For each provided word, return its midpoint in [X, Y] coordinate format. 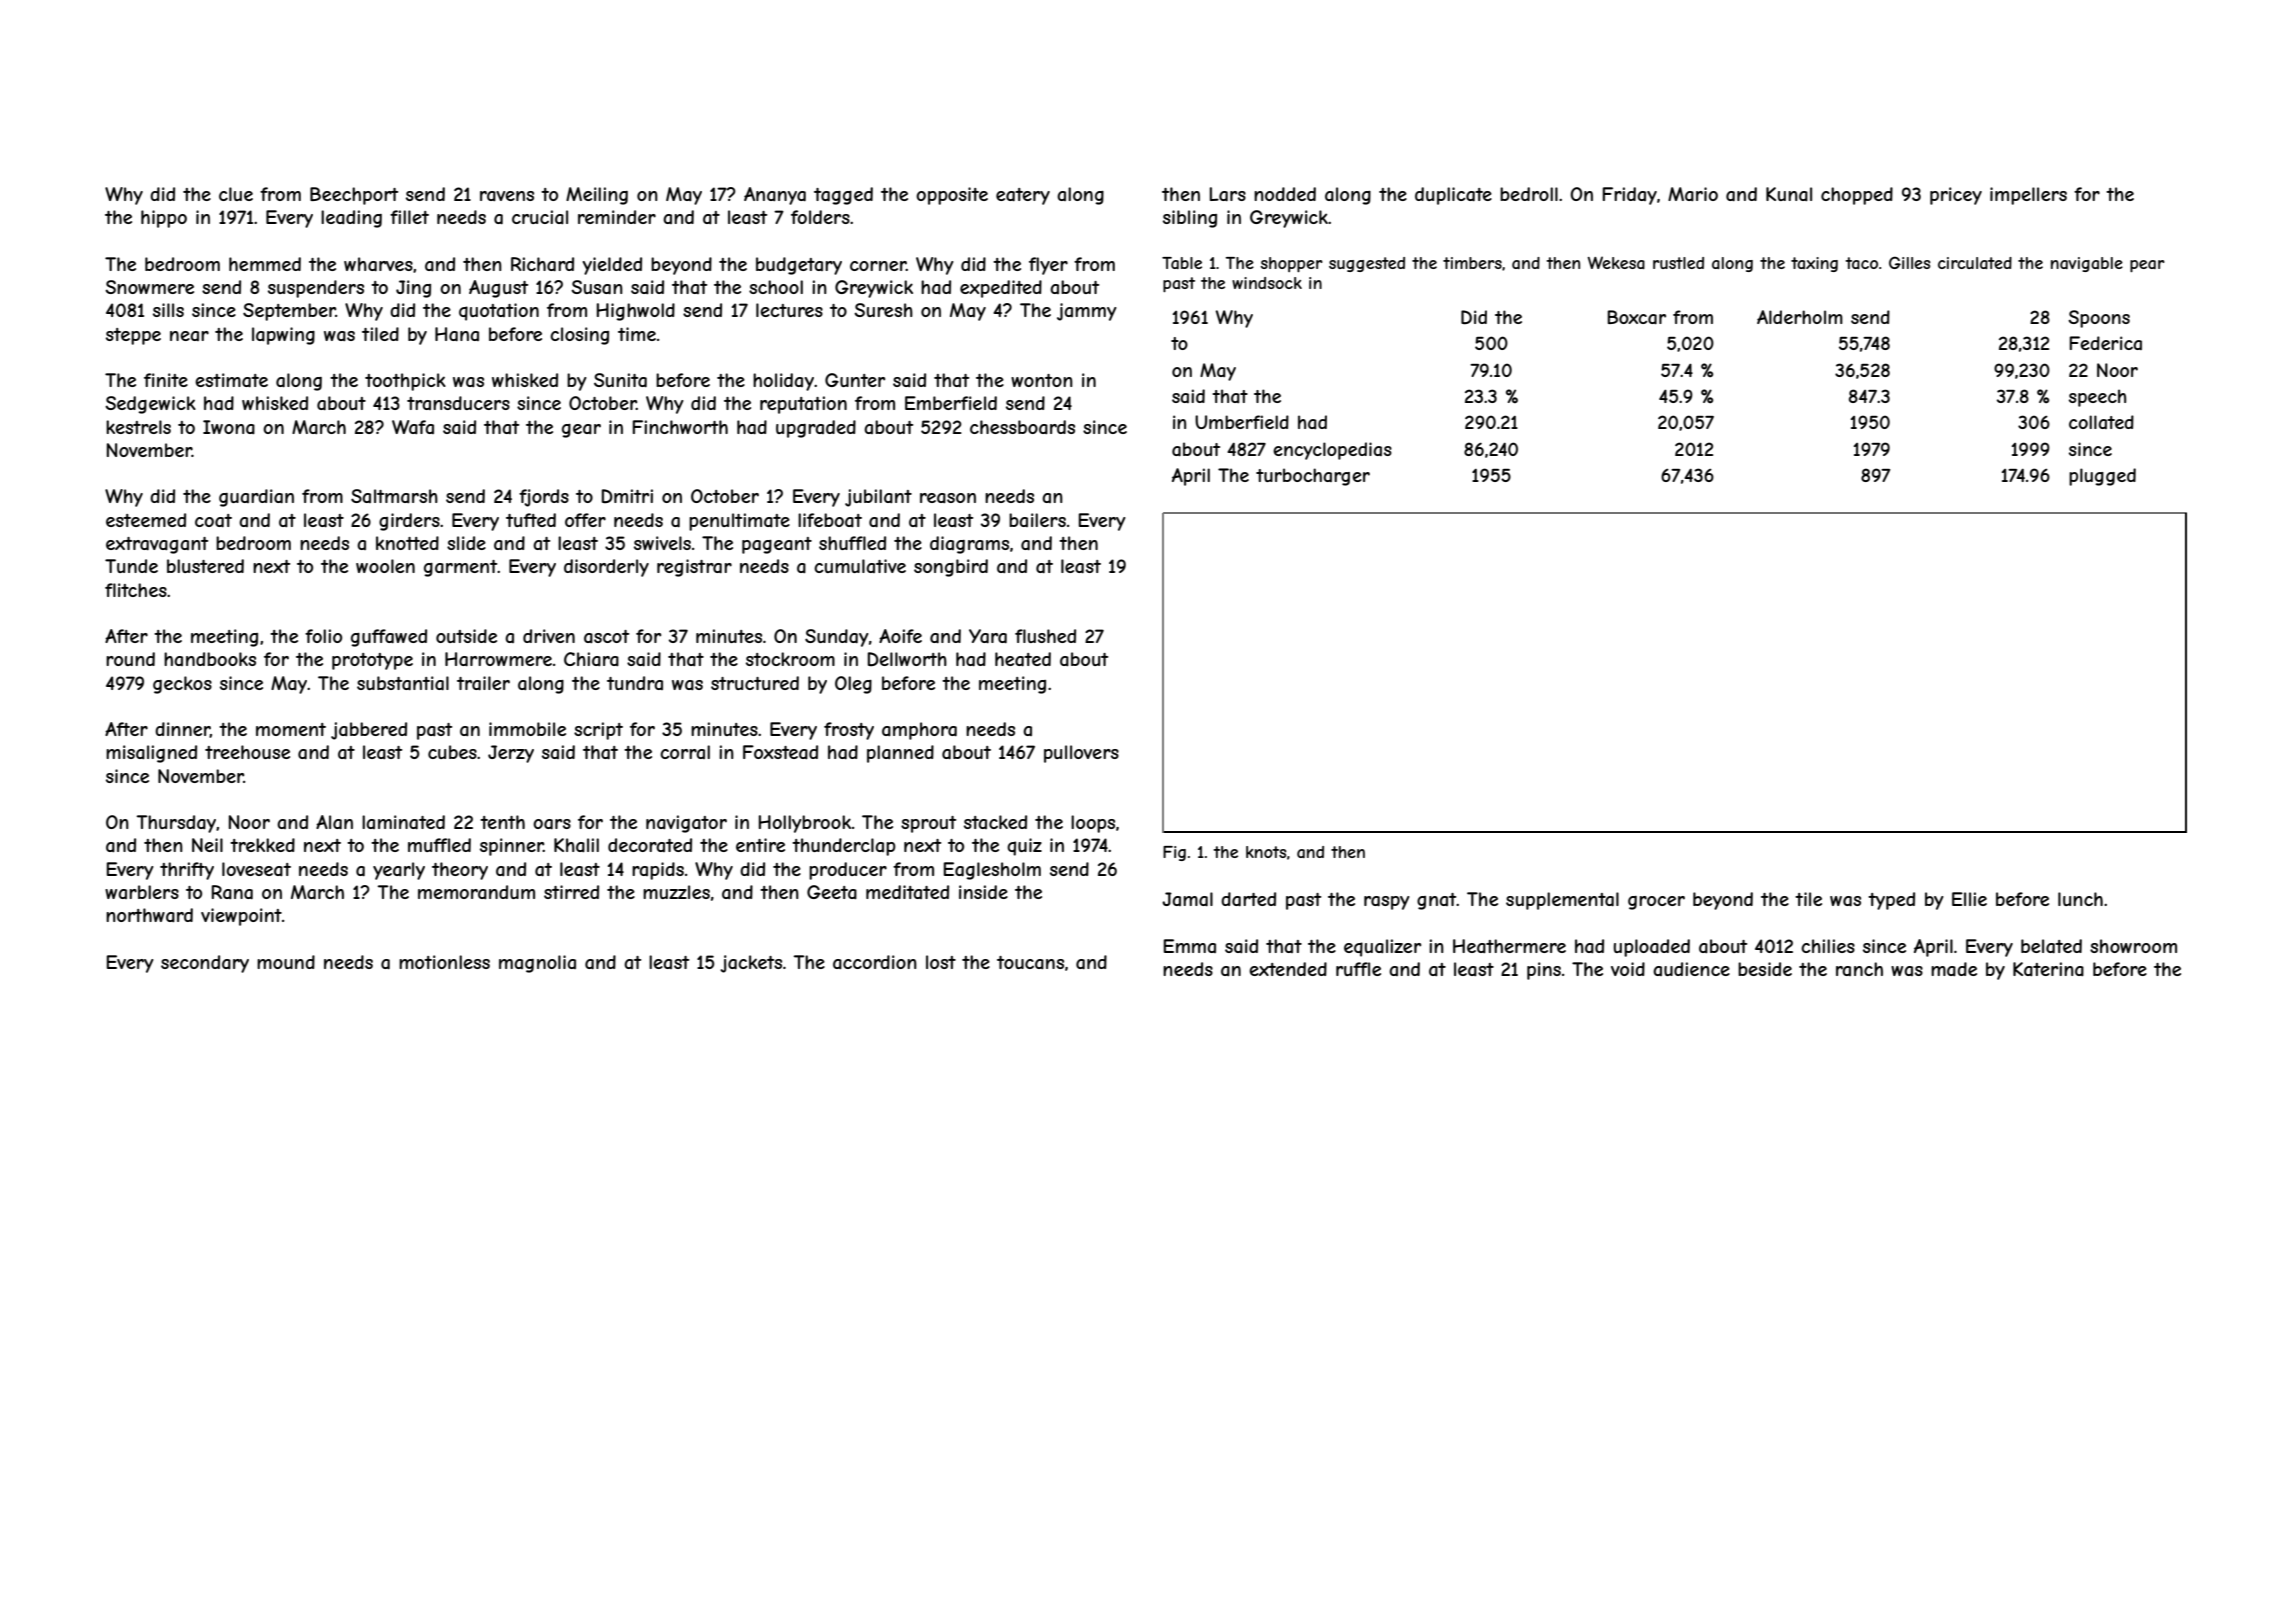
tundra [635, 683]
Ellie [1969, 899]
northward [149, 915]
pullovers [1081, 754]
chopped [1857, 196]
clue [236, 194]
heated [1023, 659]
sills [168, 310]
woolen [385, 566]
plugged [2102, 477]
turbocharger [1313, 477]
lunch [2080, 899]
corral [685, 752]
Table [1182, 263]
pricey [1956, 196]
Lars [1228, 194]
